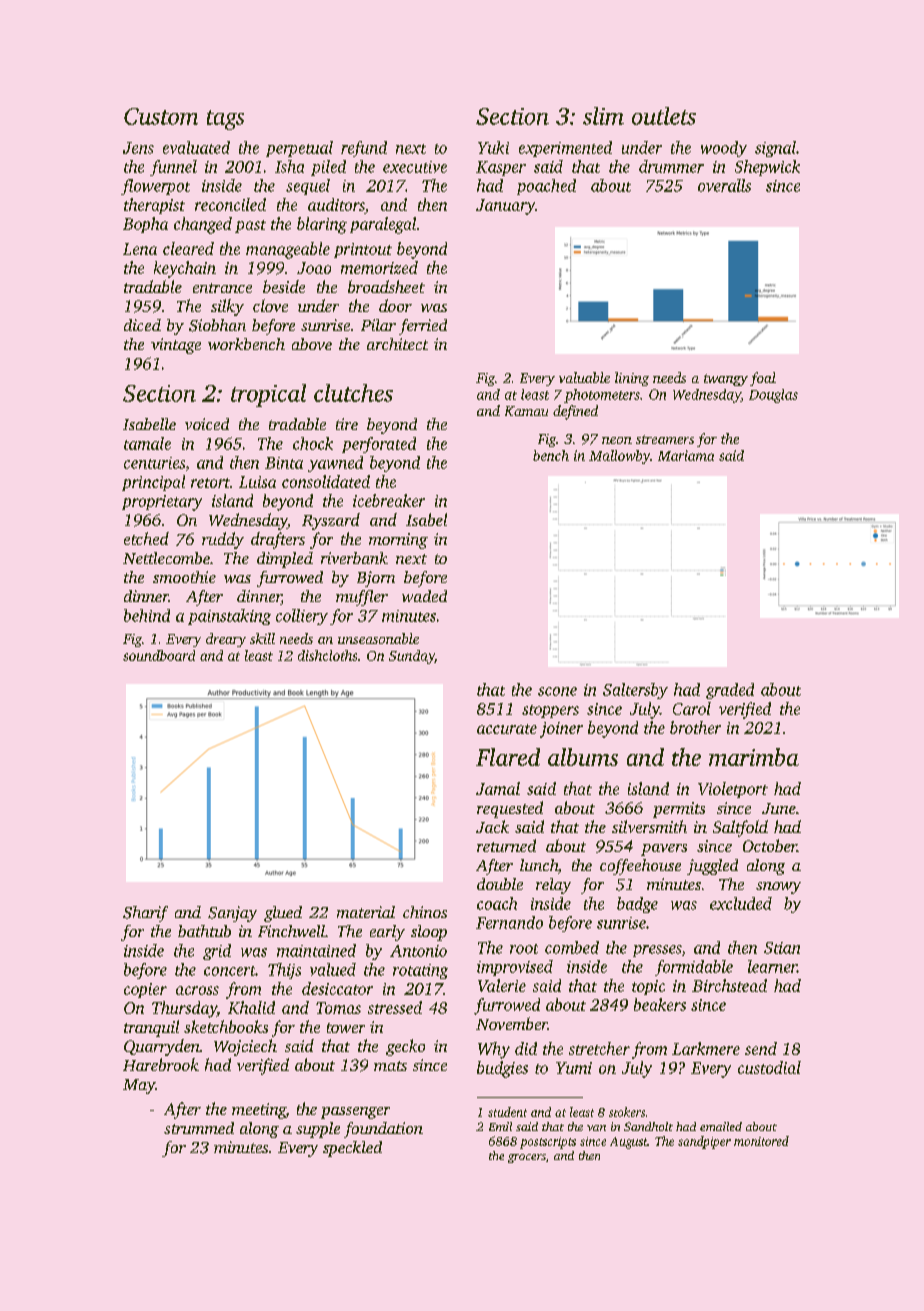 This screenshot has width=924, height=1311. I want to click on chinos, so click(425, 912).
